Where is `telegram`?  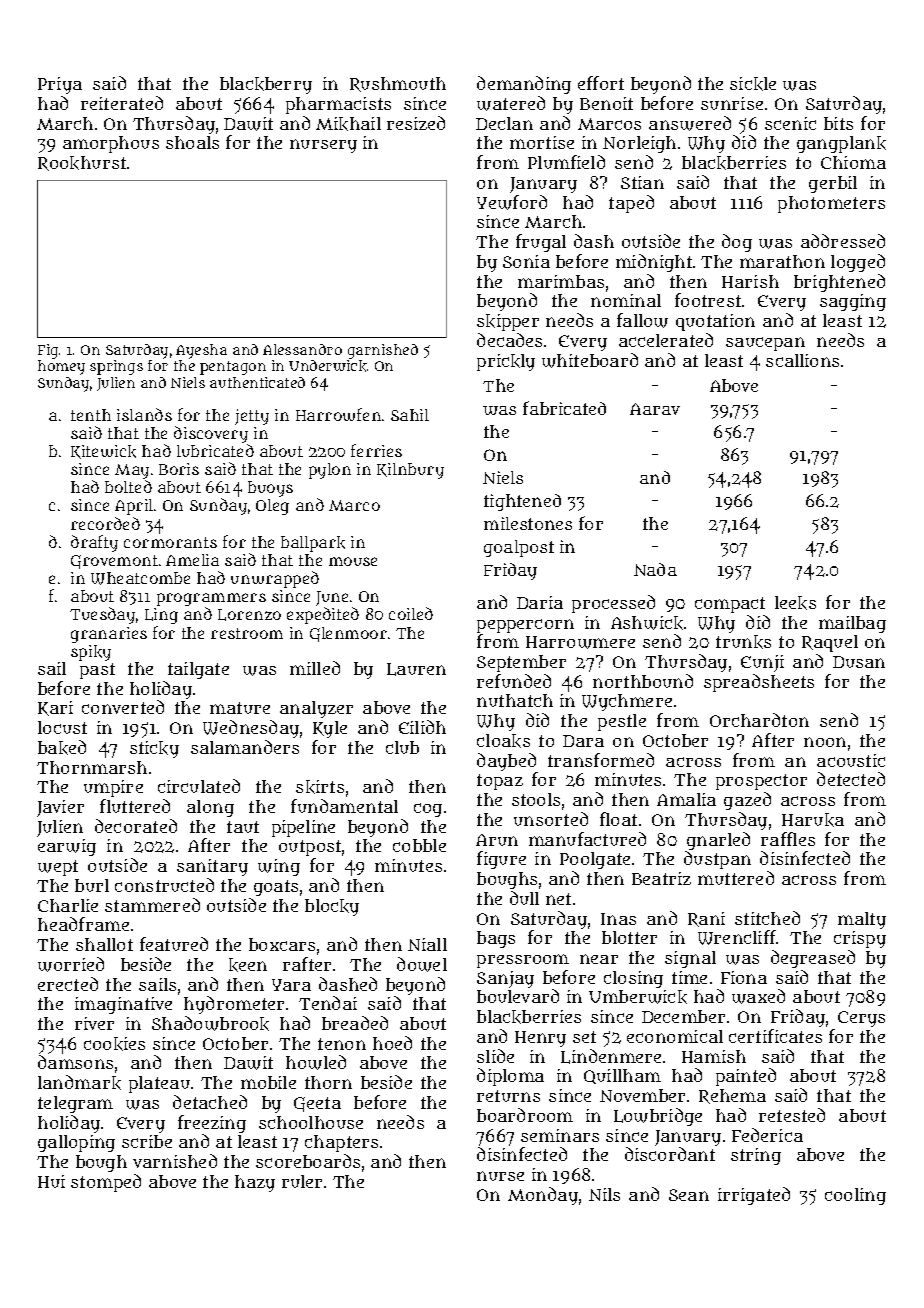 telegram is located at coordinates (75, 1104).
